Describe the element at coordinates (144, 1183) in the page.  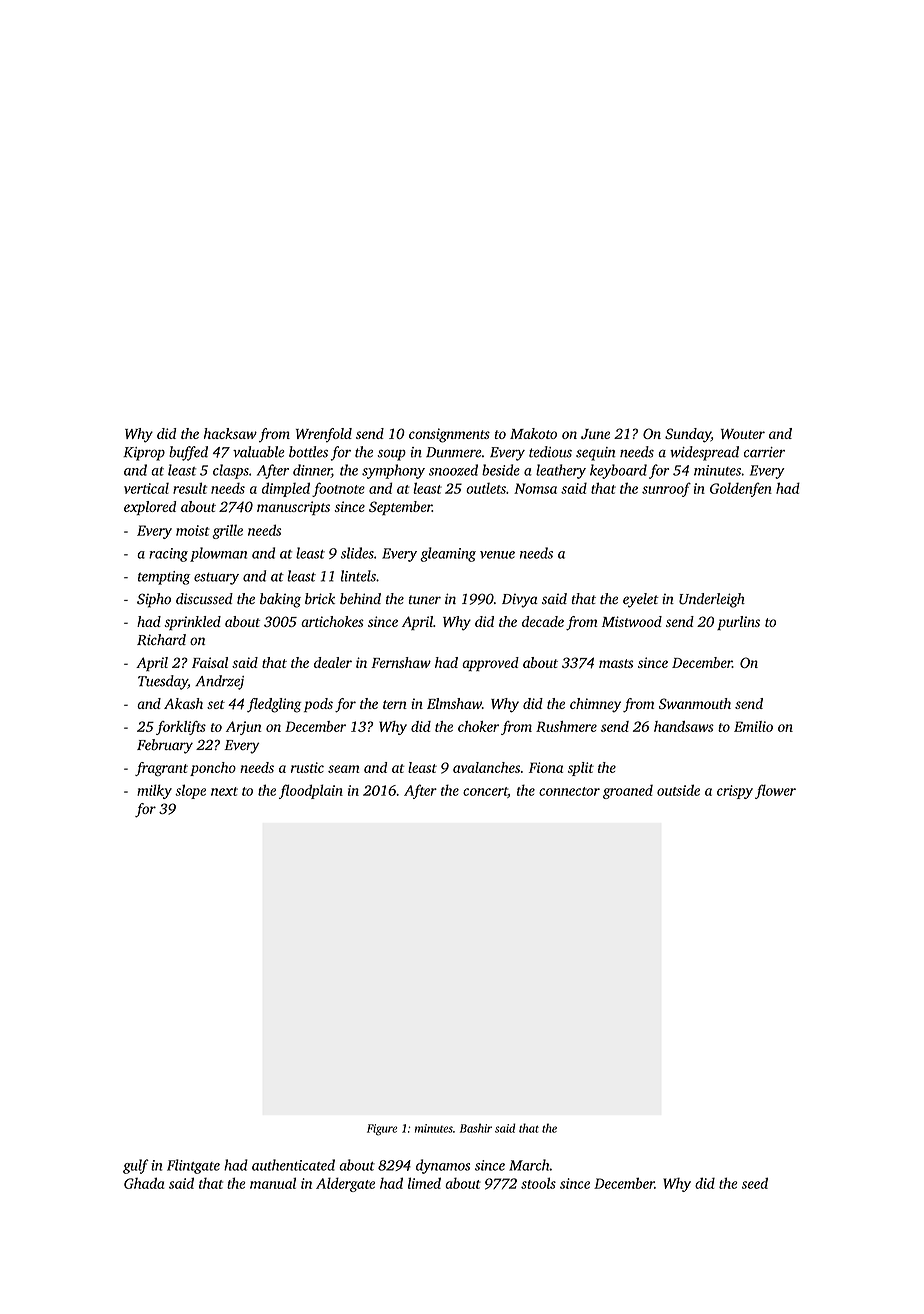
I see `Ghada` at that location.
